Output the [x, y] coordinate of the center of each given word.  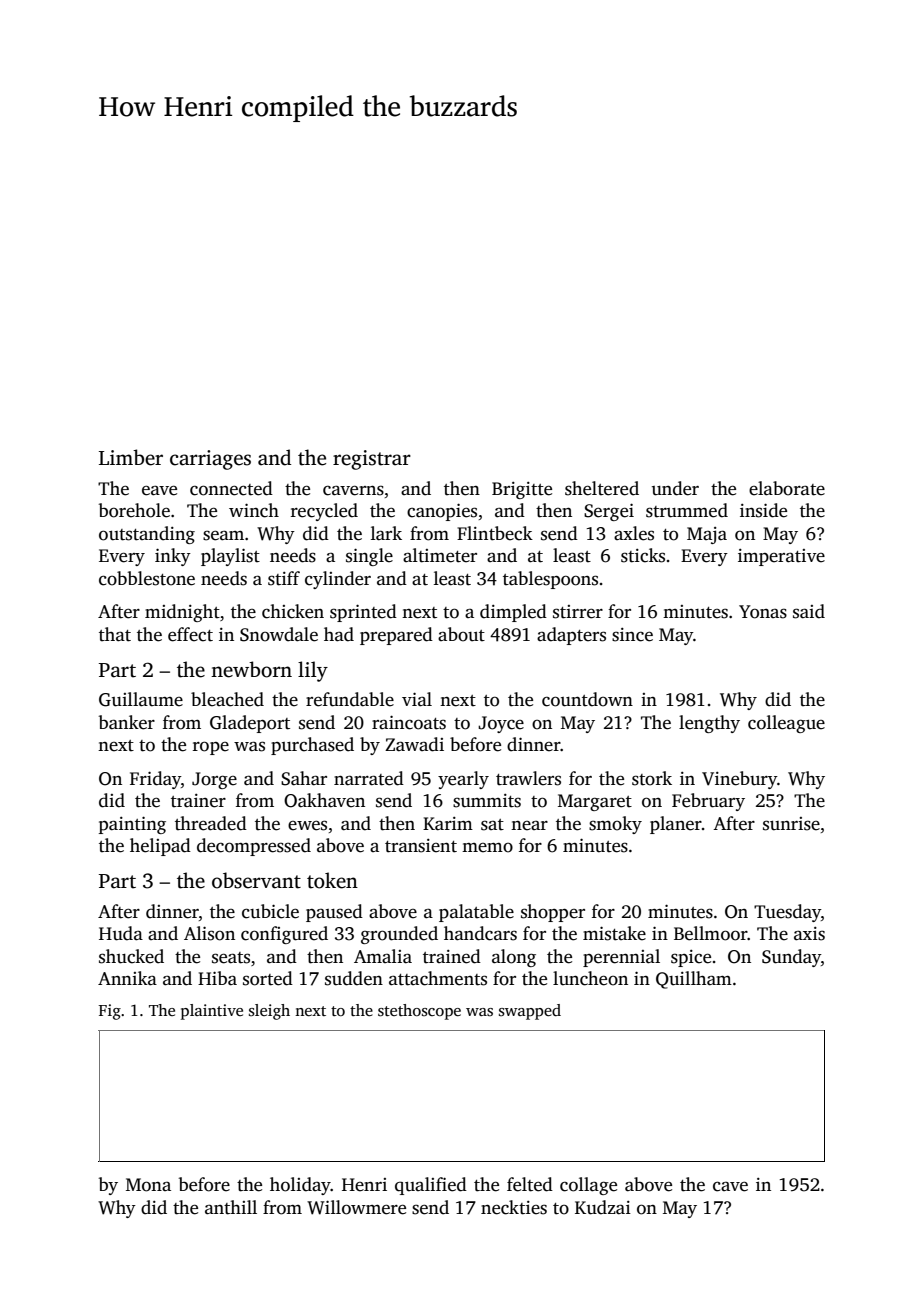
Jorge [214, 780]
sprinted [363, 613]
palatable [476, 913]
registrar [372, 460]
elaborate [787, 488]
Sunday [791, 958]
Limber [131, 457]
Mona [148, 1185]
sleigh [269, 1012]
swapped [530, 1012]
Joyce [501, 724]
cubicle [270, 911]
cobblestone [147, 578]
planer [676, 825]
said [809, 611]
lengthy [709, 724]
